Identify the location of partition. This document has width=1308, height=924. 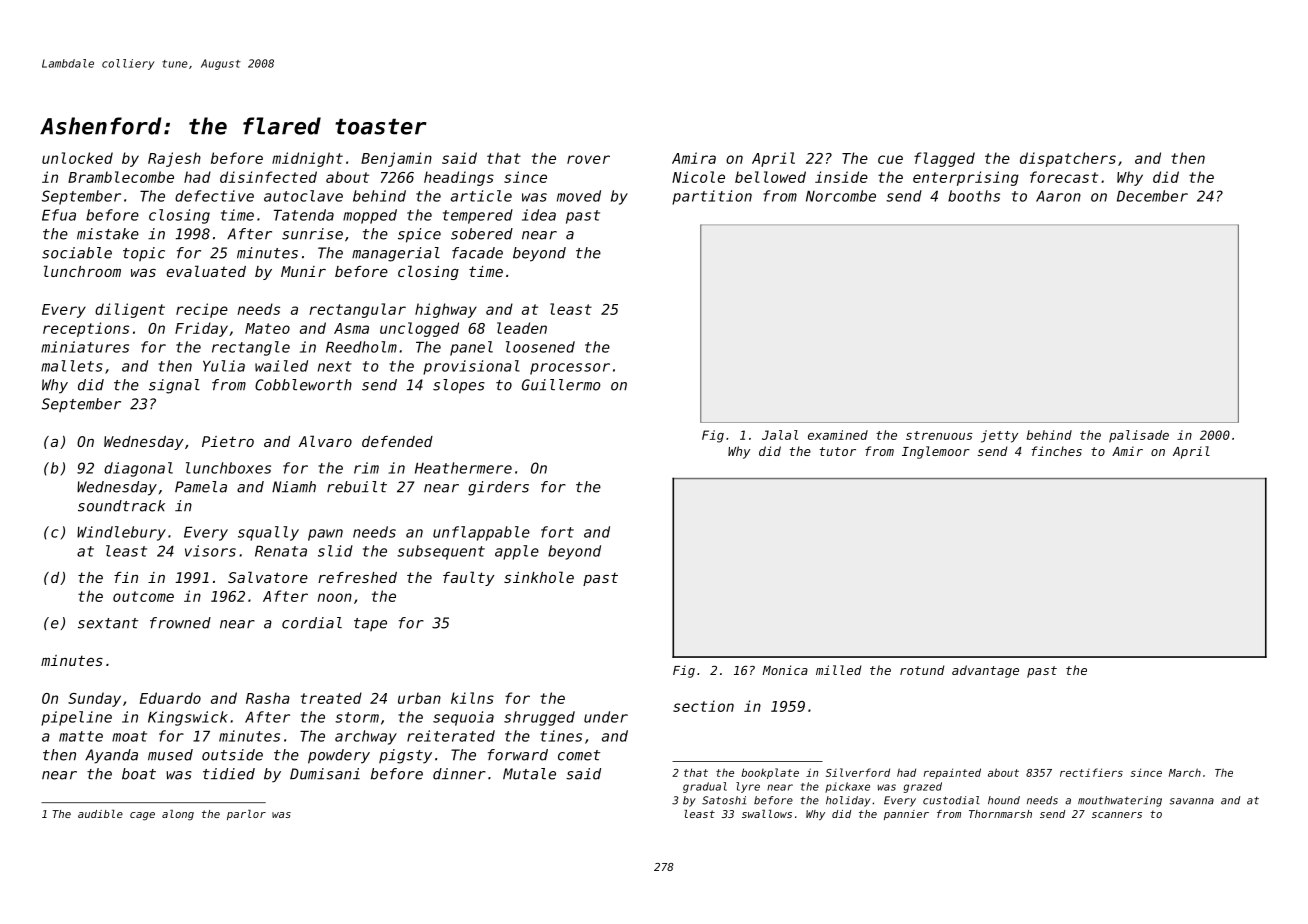
(712, 197).
